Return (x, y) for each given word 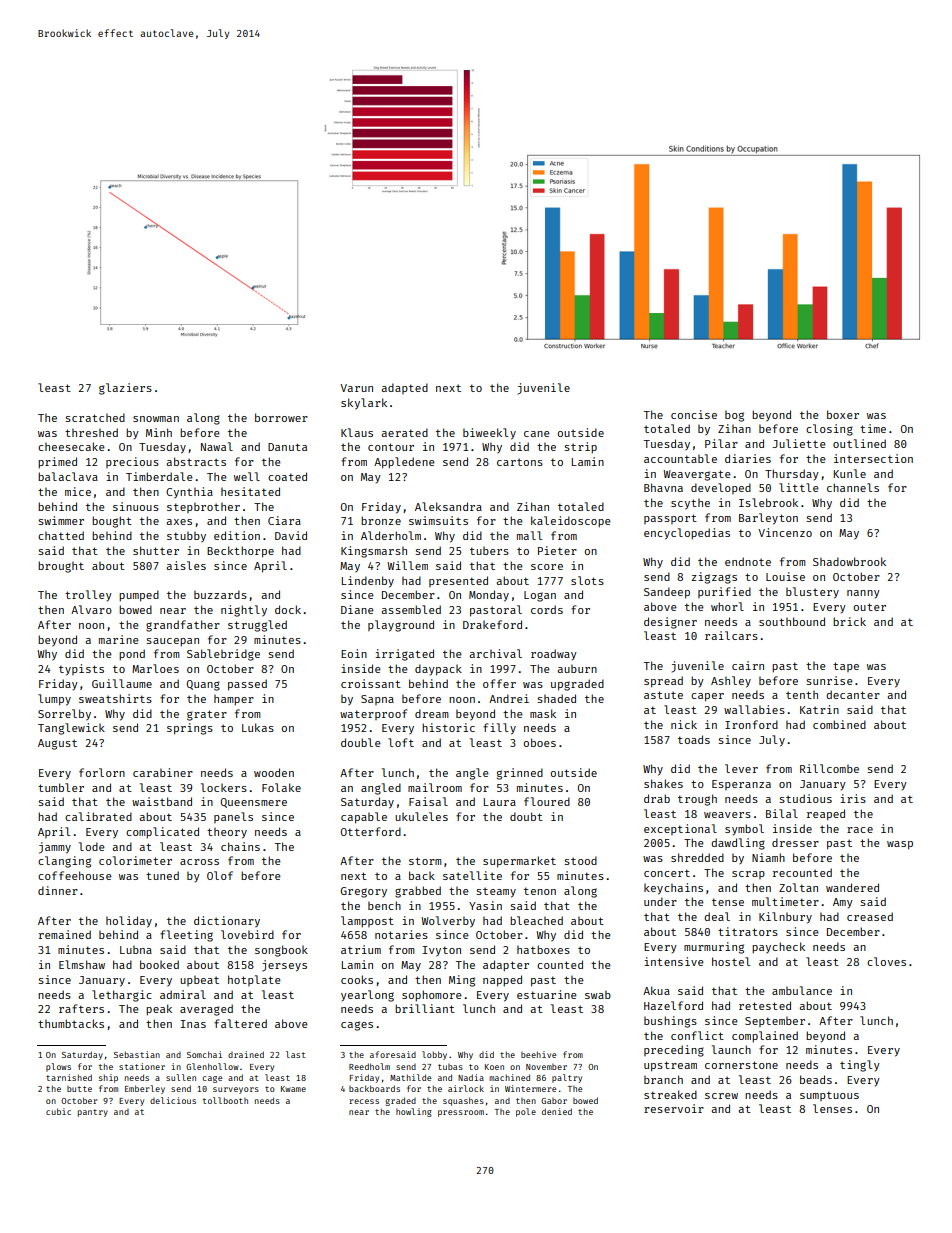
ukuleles (421, 816)
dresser (795, 842)
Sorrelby (64, 715)
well (247, 476)
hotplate (254, 980)
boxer (843, 414)
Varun (356, 388)
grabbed (418, 892)
